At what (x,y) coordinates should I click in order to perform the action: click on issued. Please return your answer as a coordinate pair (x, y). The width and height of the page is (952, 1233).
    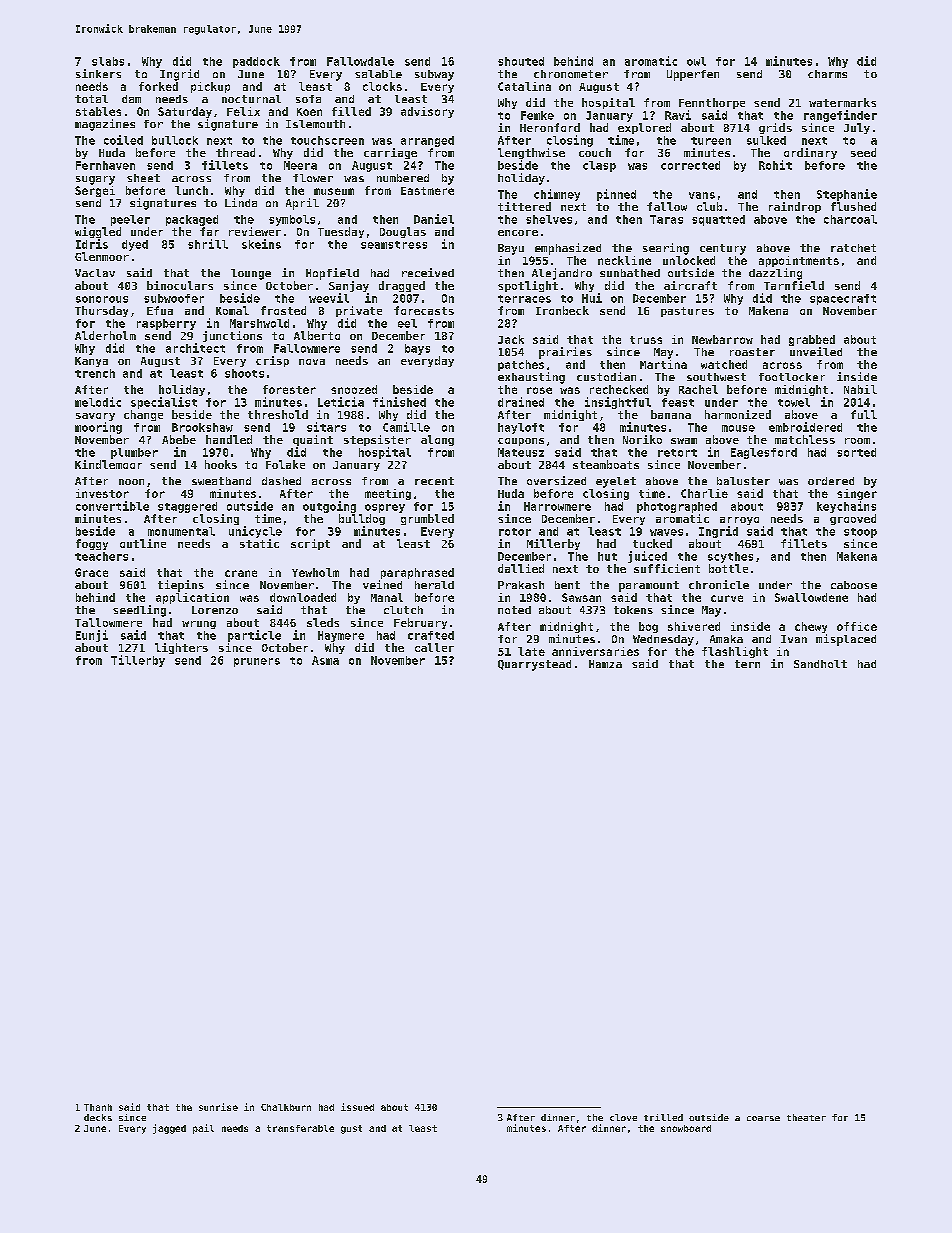
    Looking at the image, I should click on (357, 1107).
